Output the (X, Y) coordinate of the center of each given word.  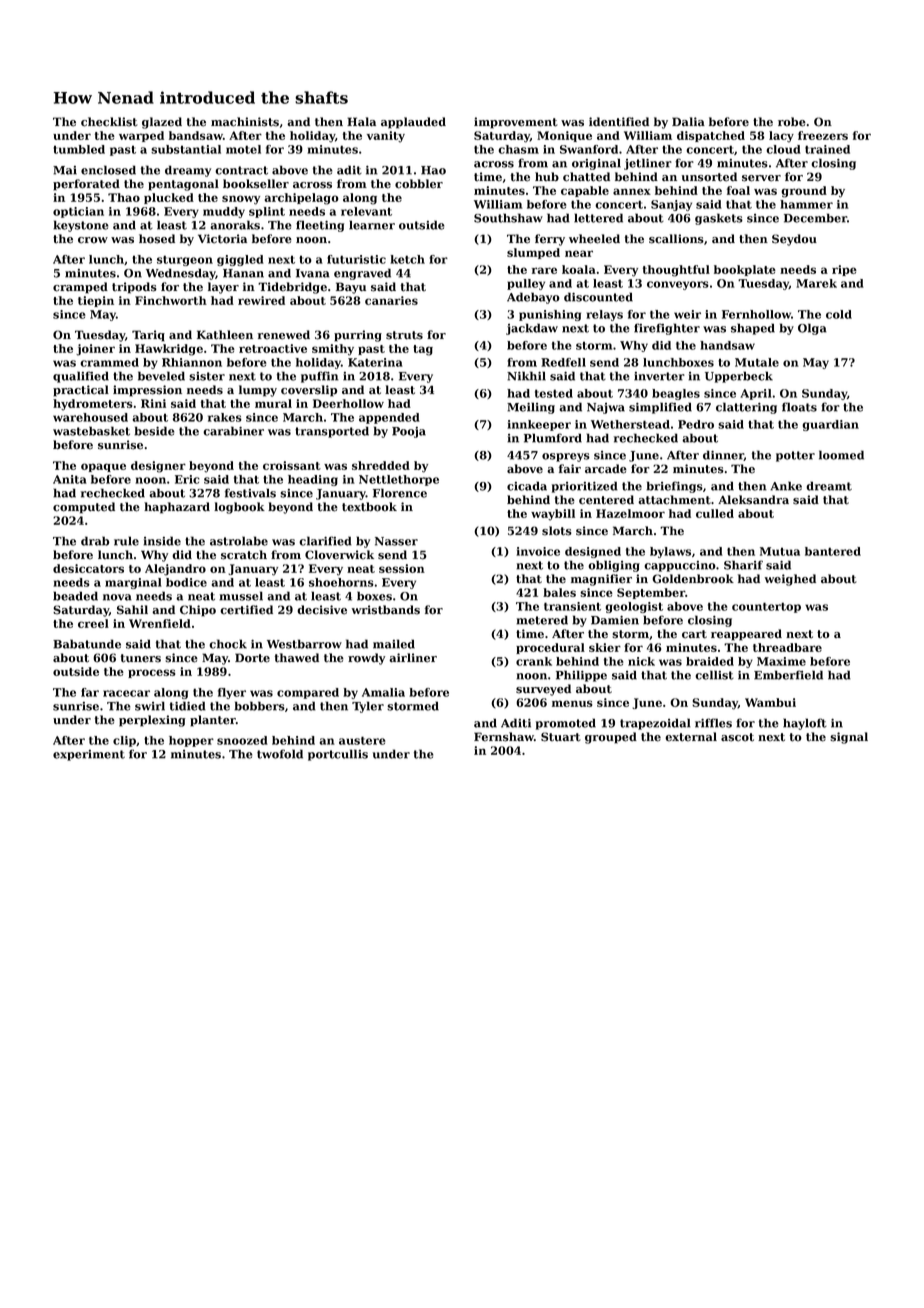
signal (849, 738)
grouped (611, 738)
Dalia (688, 121)
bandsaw (196, 135)
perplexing (152, 721)
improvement (516, 123)
